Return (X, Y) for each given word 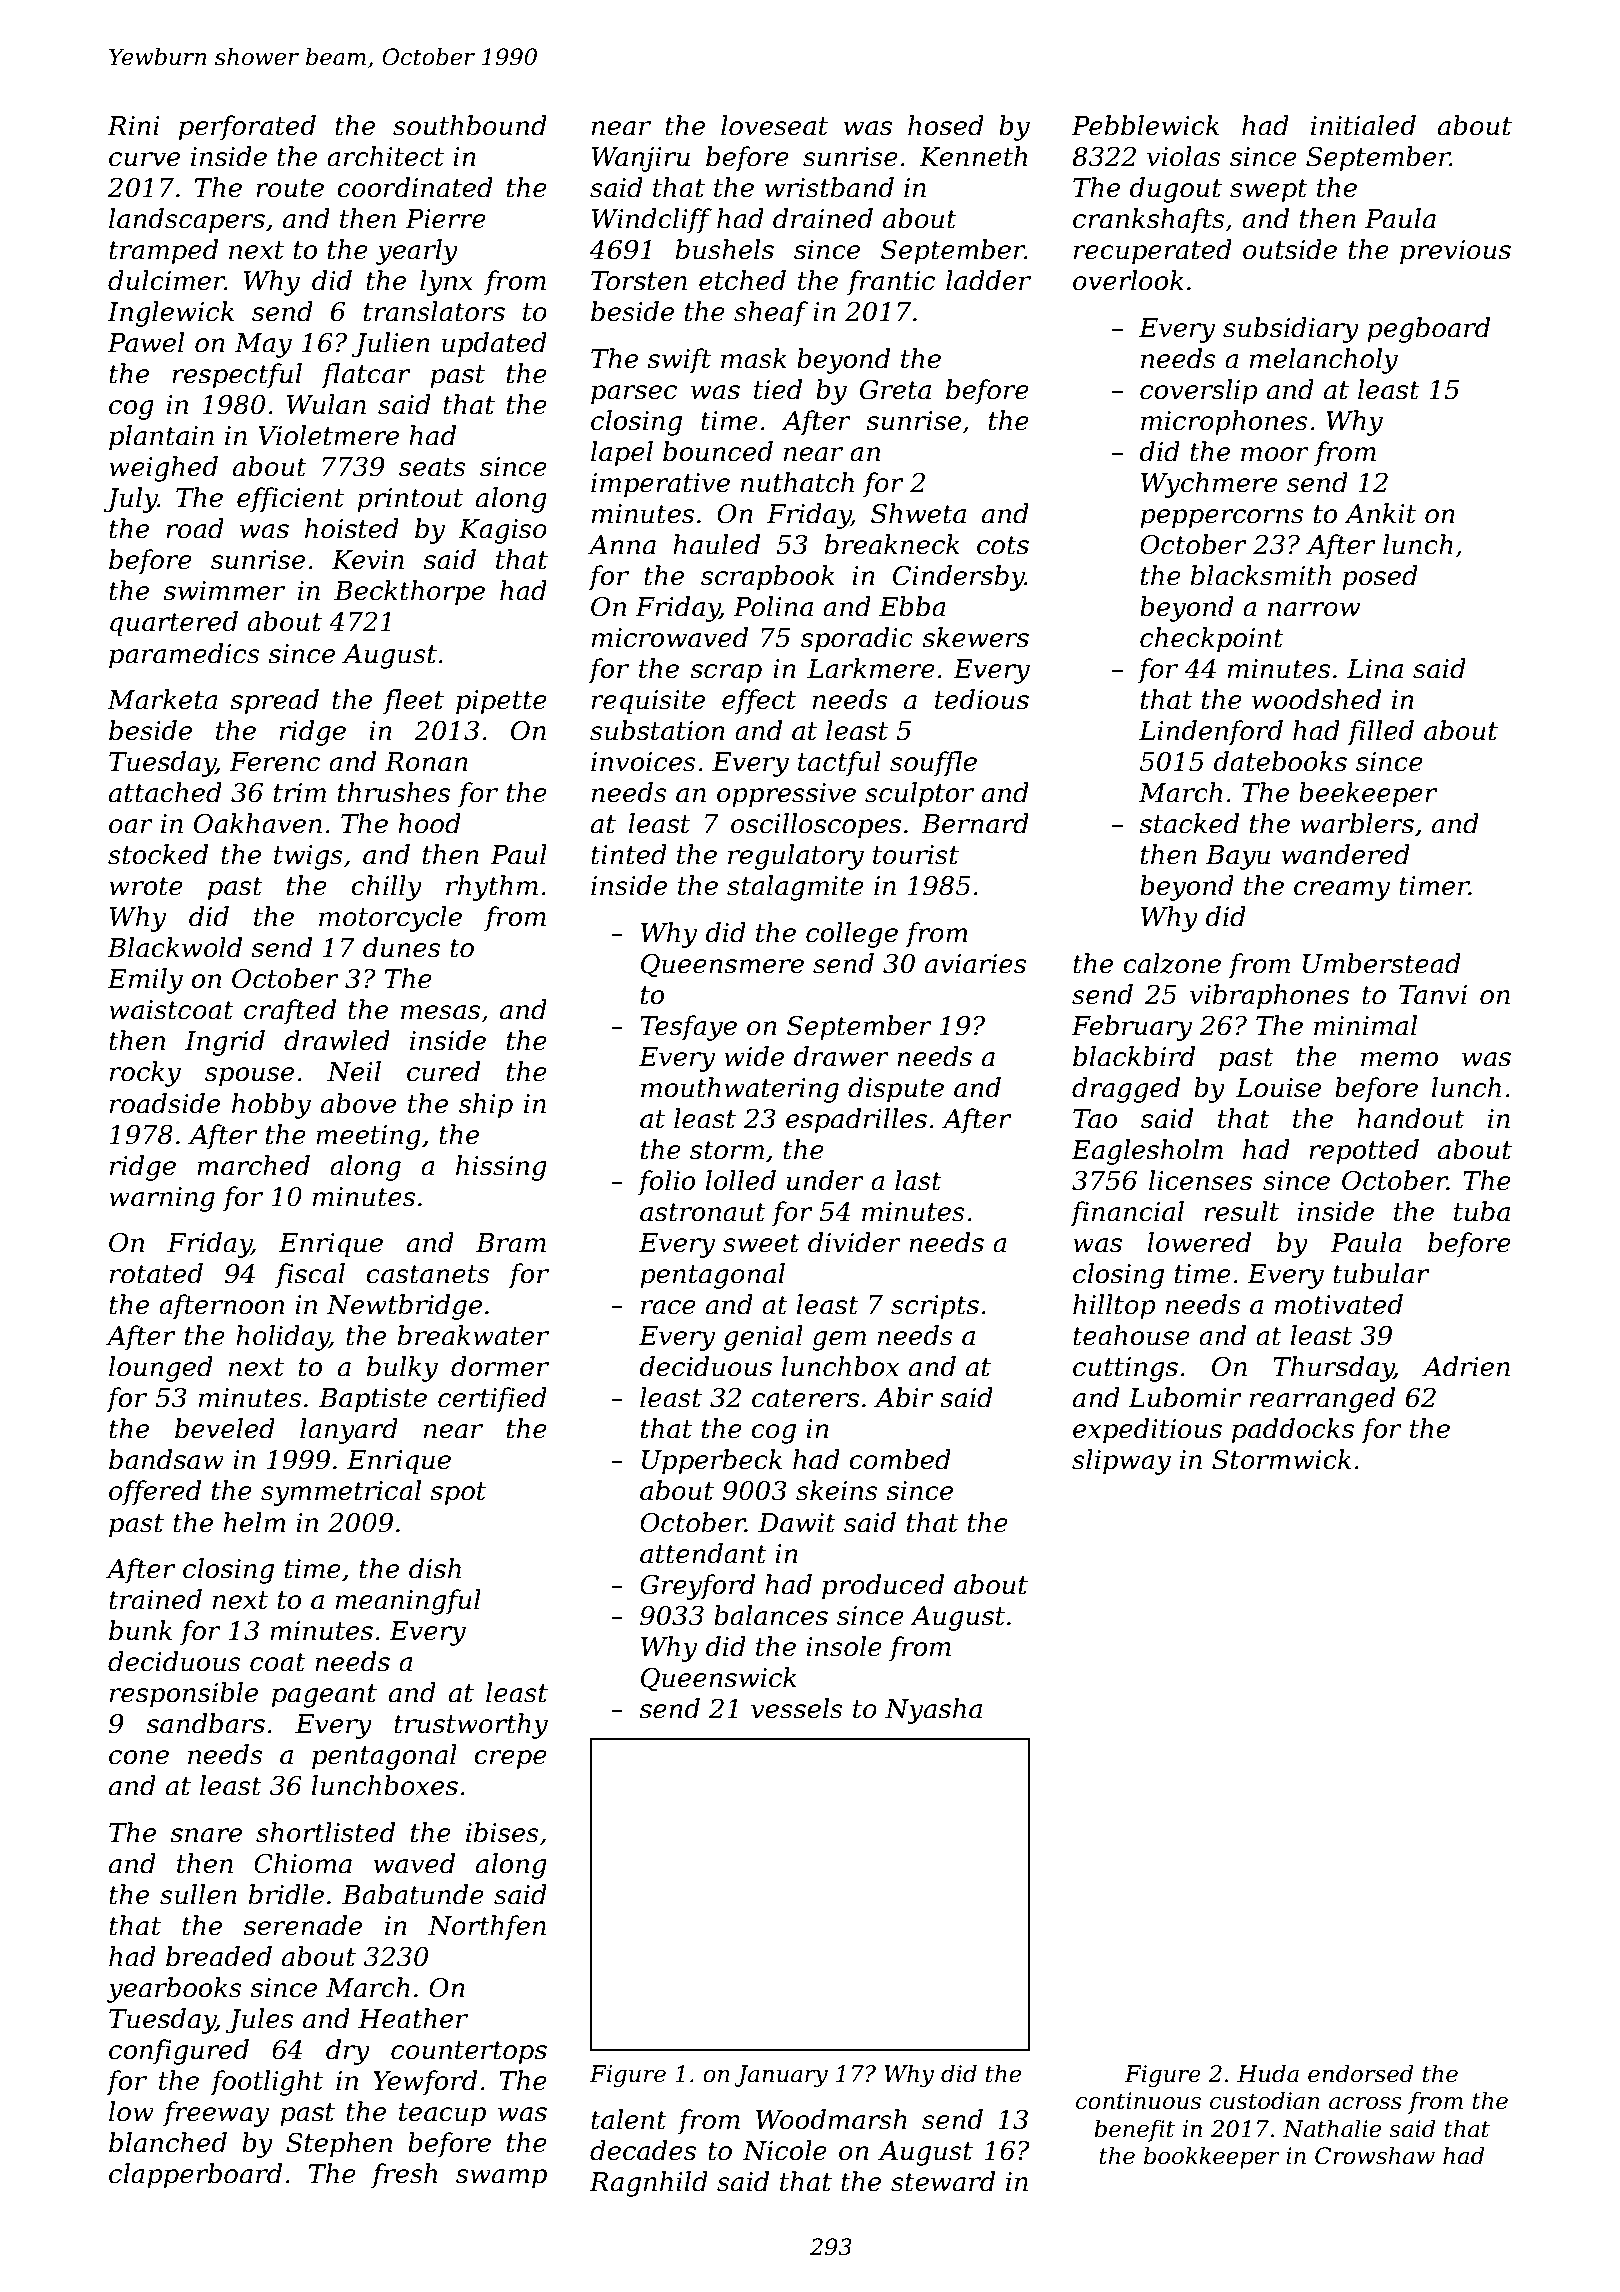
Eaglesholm (1147, 1152)
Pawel (145, 342)
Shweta (918, 513)
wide (754, 1056)
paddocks (1293, 1431)
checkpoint (1212, 640)
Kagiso (503, 531)
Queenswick (719, 1679)
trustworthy (471, 1726)
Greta (895, 390)
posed (1380, 578)
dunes (401, 947)
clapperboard (195, 2176)
